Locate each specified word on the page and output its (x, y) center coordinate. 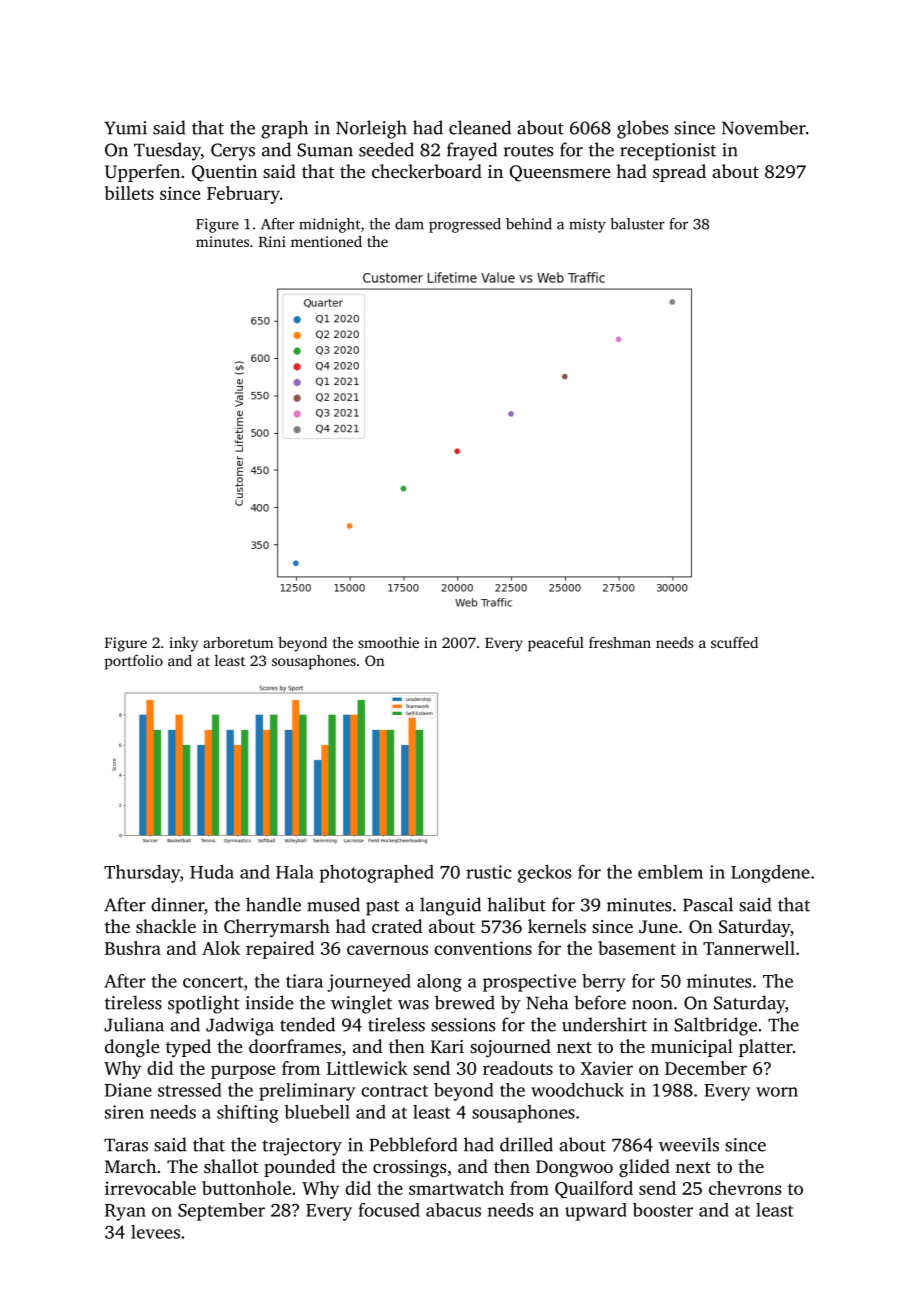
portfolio (134, 662)
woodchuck (577, 1090)
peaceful (556, 644)
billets (129, 193)
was (413, 1005)
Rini (272, 241)
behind (529, 224)
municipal (692, 1048)
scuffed (734, 642)
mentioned (326, 241)
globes (642, 129)
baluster (637, 224)
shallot (231, 1166)
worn (777, 1092)
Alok (221, 948)
